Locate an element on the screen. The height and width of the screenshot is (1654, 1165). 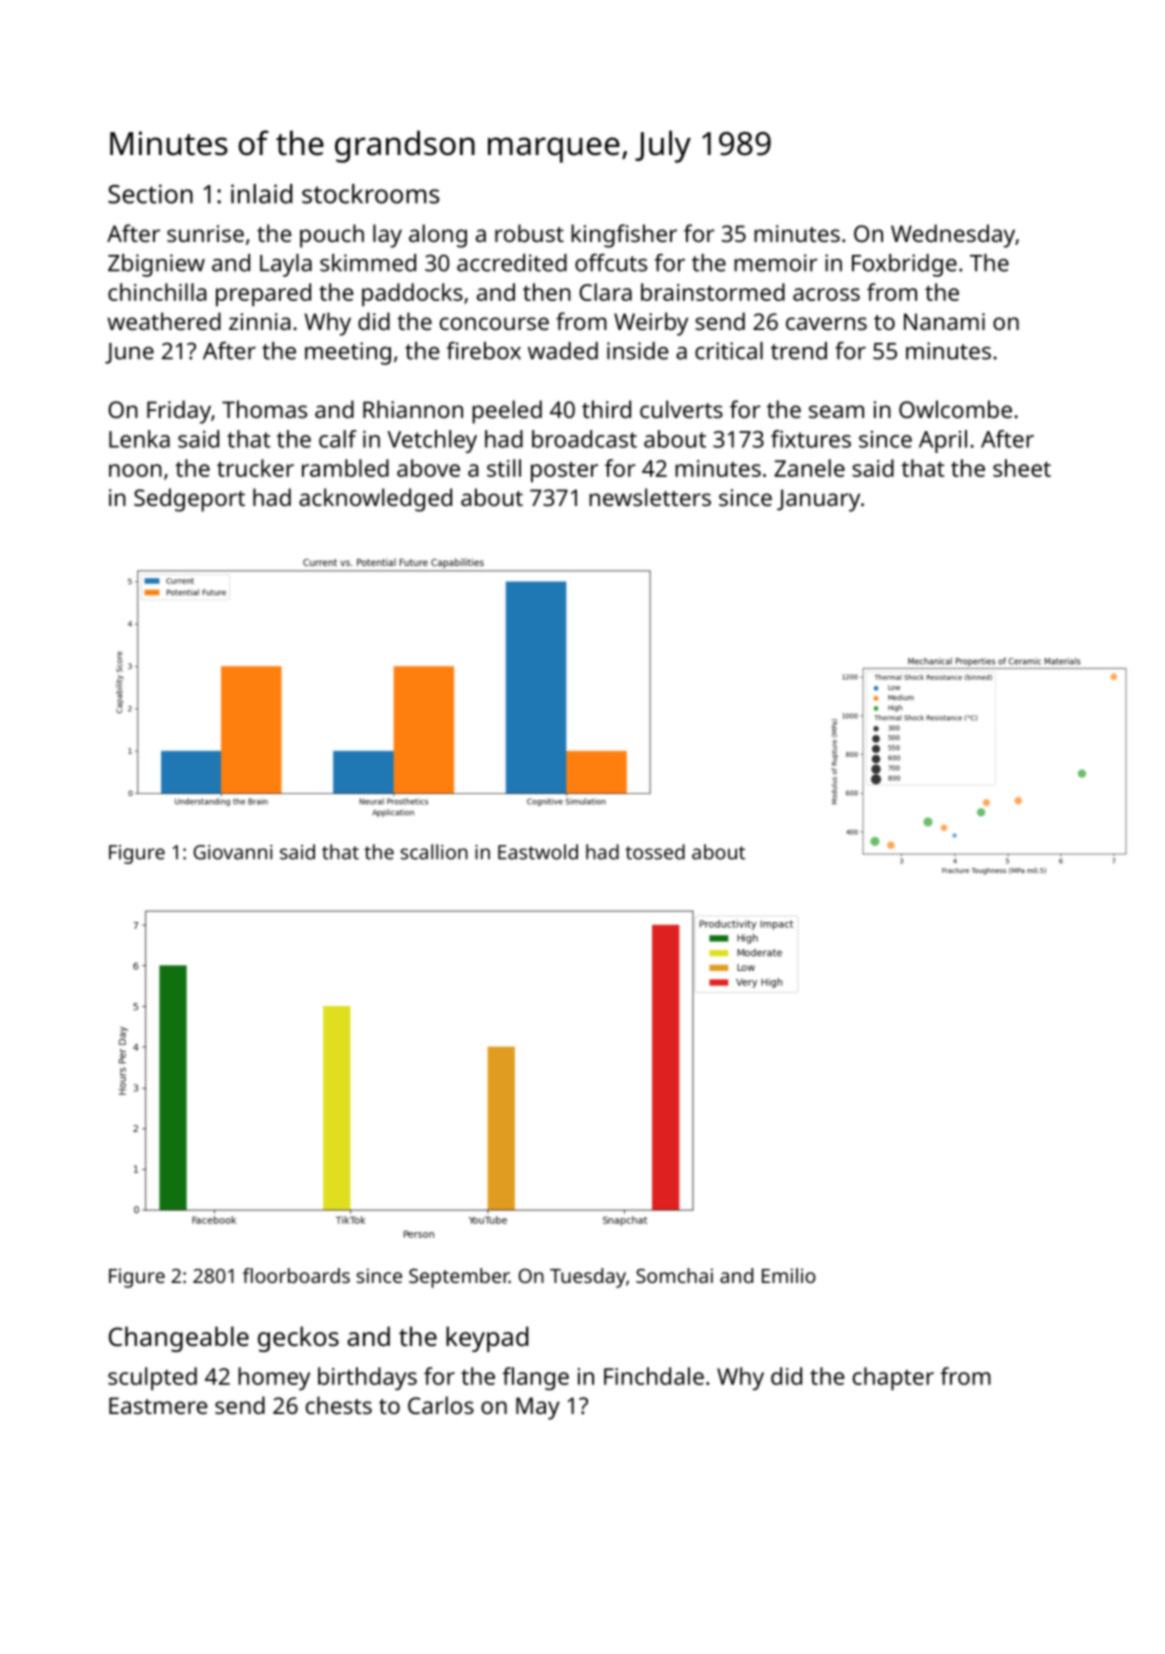
Giovanni is located at coordinates (232, 852).
